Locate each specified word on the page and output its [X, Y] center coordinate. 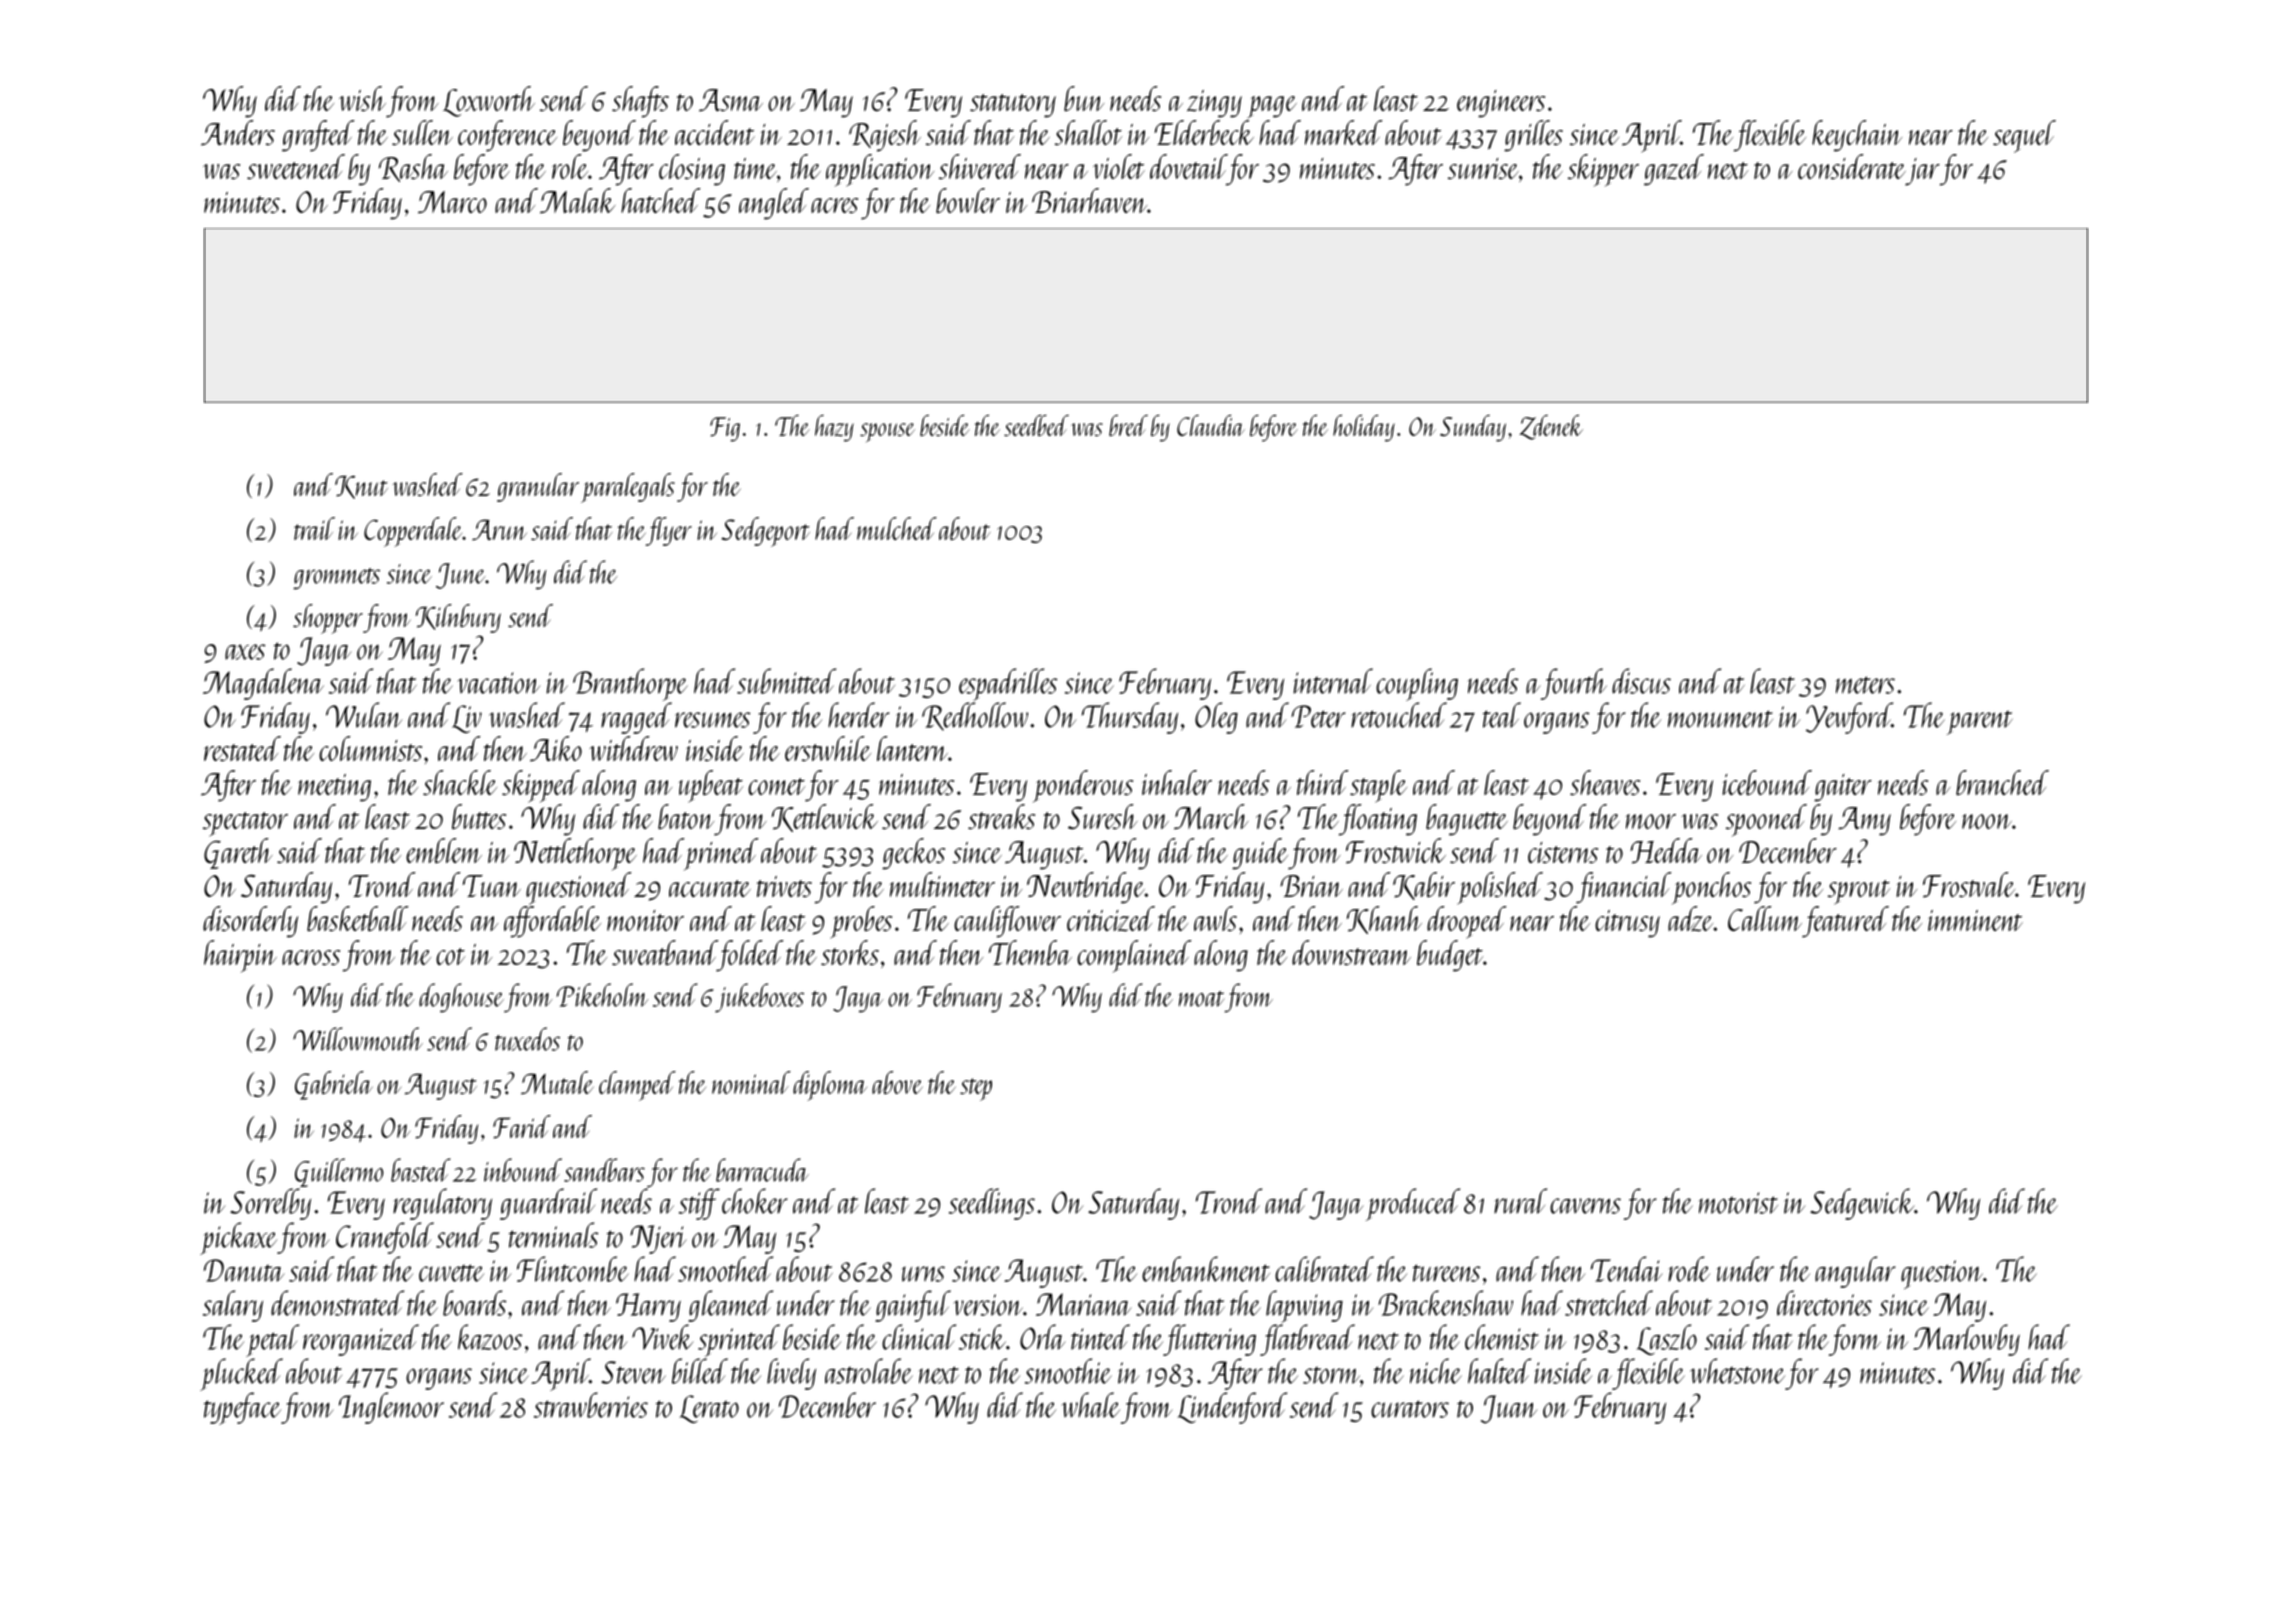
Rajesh [885, 136]
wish [362, 98]
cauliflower [1007, 922]
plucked [241, 1374]
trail [314, 528]
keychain [1857, 136]
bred [1128, 425]
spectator [245, 824]
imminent [1975, 920]
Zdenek [1551, 427]
